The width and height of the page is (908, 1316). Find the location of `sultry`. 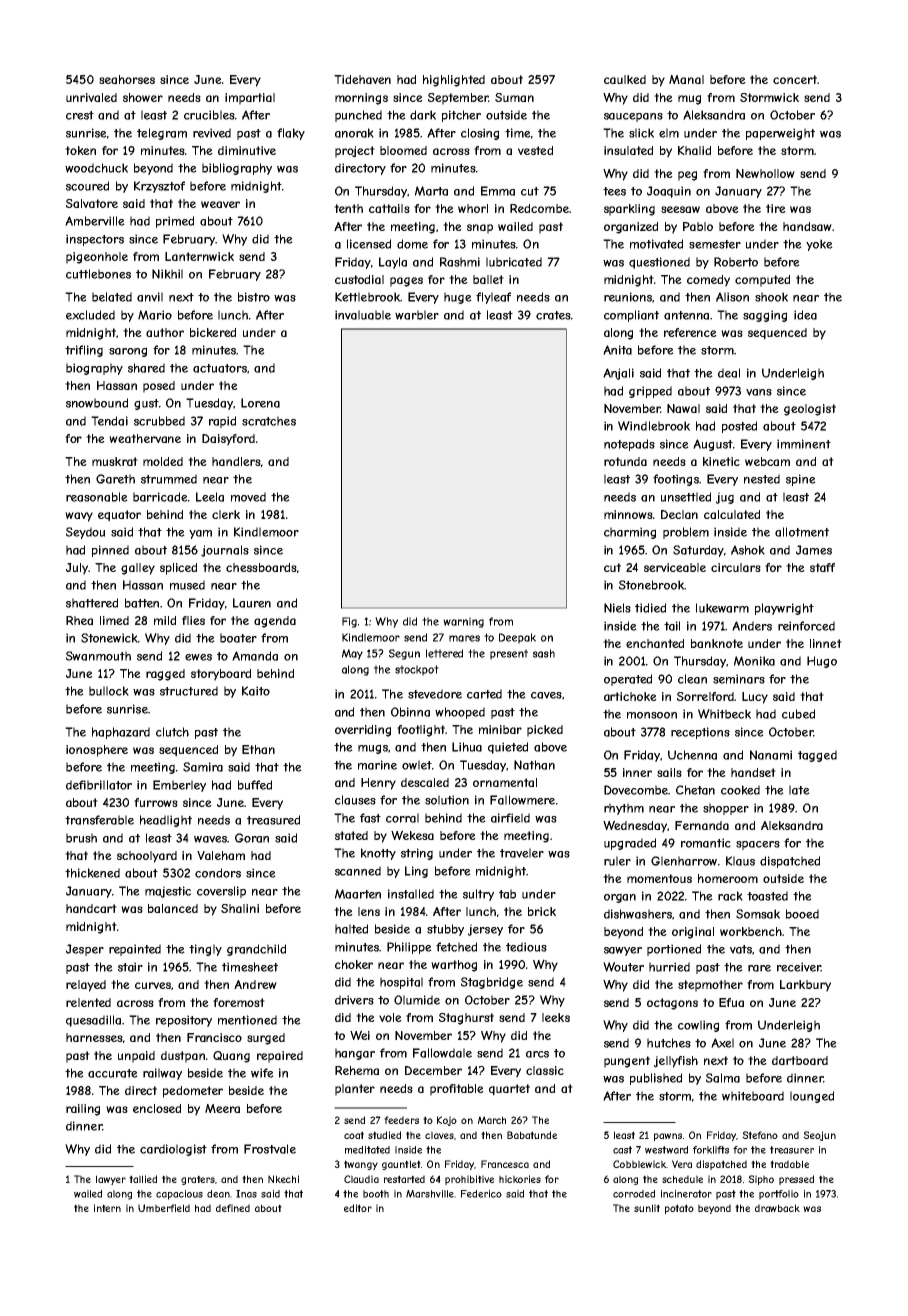

sultry is located at coordinates (478, 895).
